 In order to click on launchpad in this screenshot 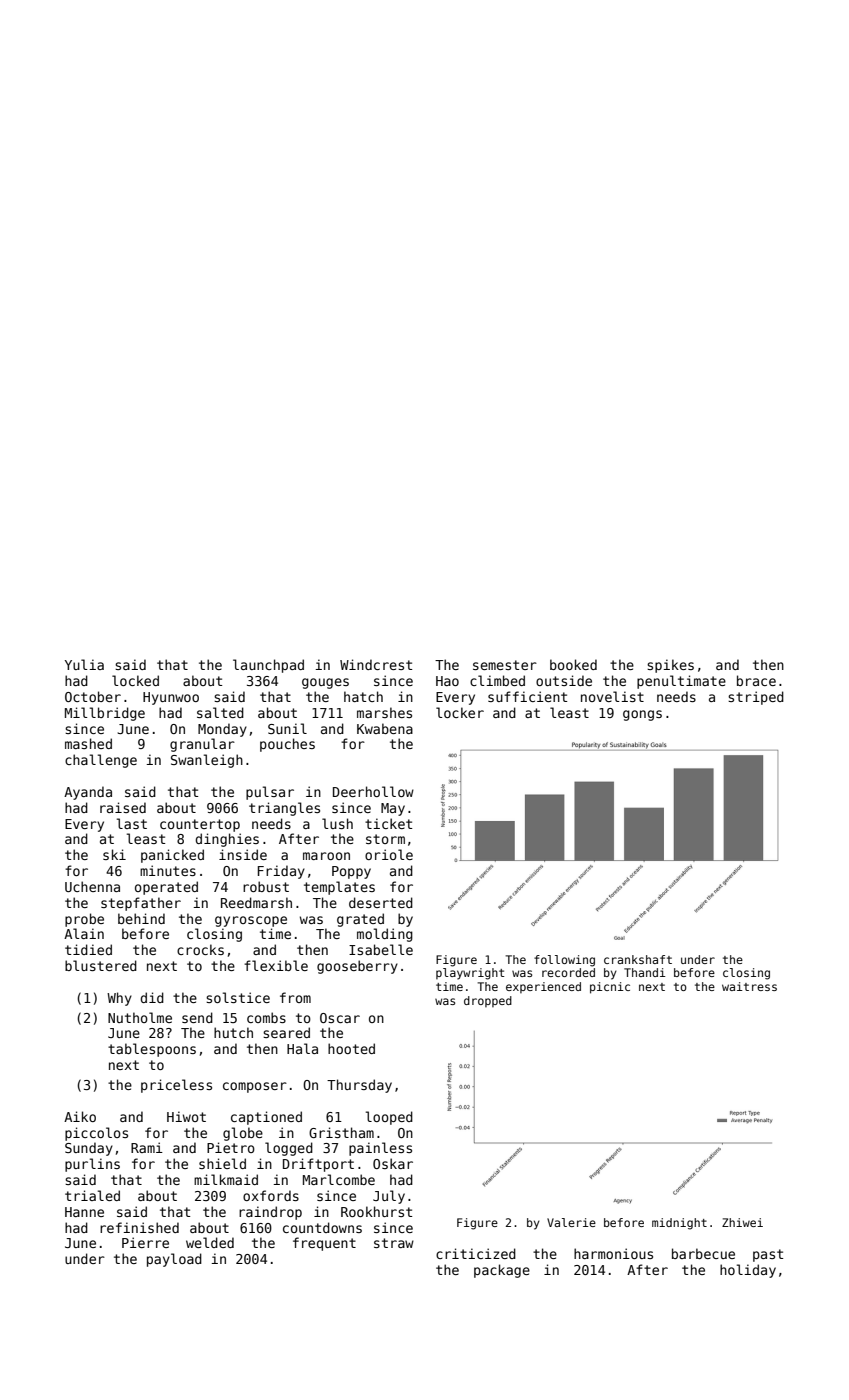, I will do `click(268, 666)`.
